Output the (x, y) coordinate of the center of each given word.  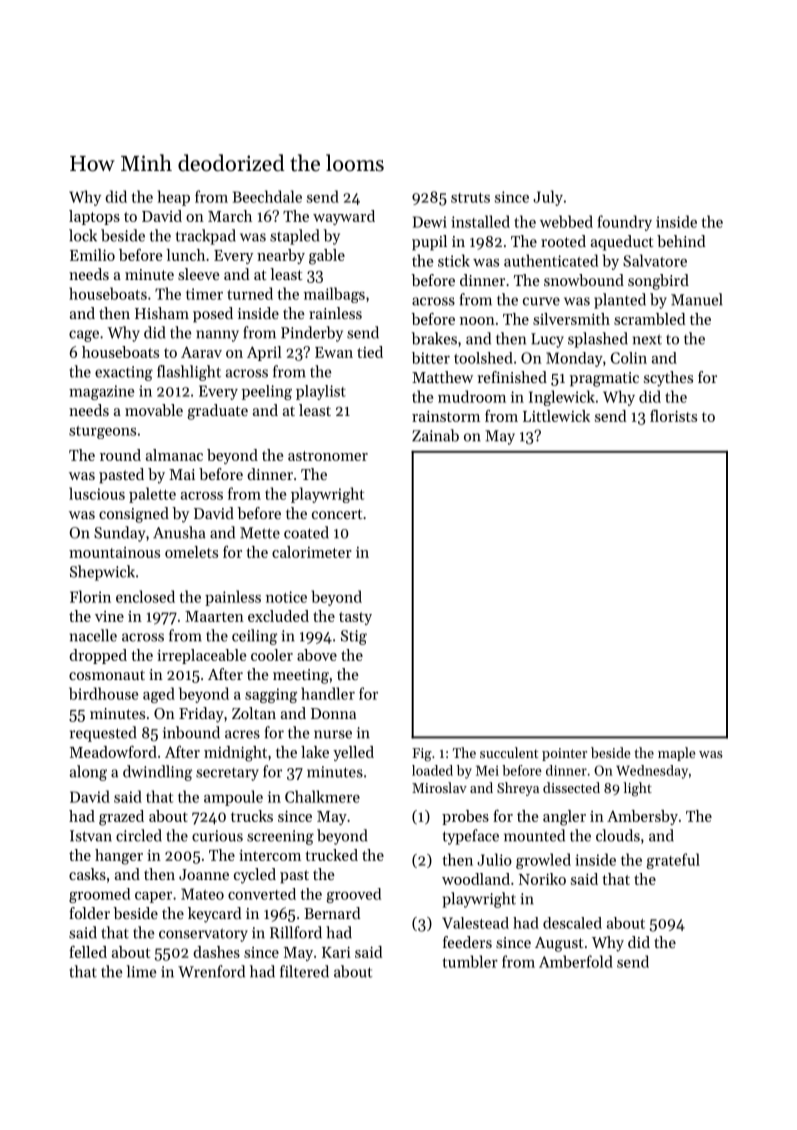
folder (89, 913)
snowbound (584, 280)
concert (337, 514)
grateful (673, 861)
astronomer (328, 456)
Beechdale (267, 196)
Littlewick (556, 416)
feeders (467, 942)
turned (250, 293)
